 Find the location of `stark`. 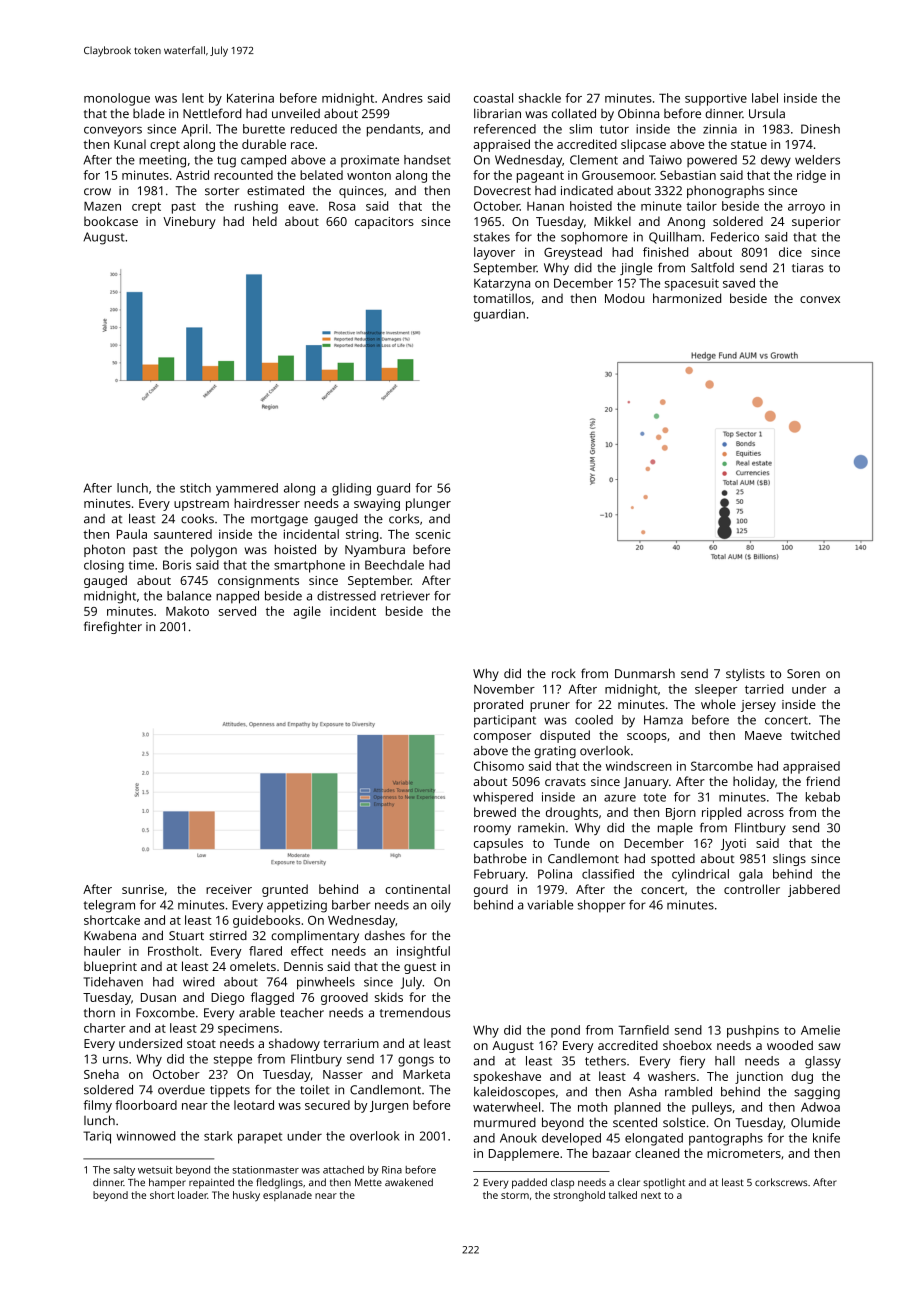

stark is located at coordinates (218, 1136).
